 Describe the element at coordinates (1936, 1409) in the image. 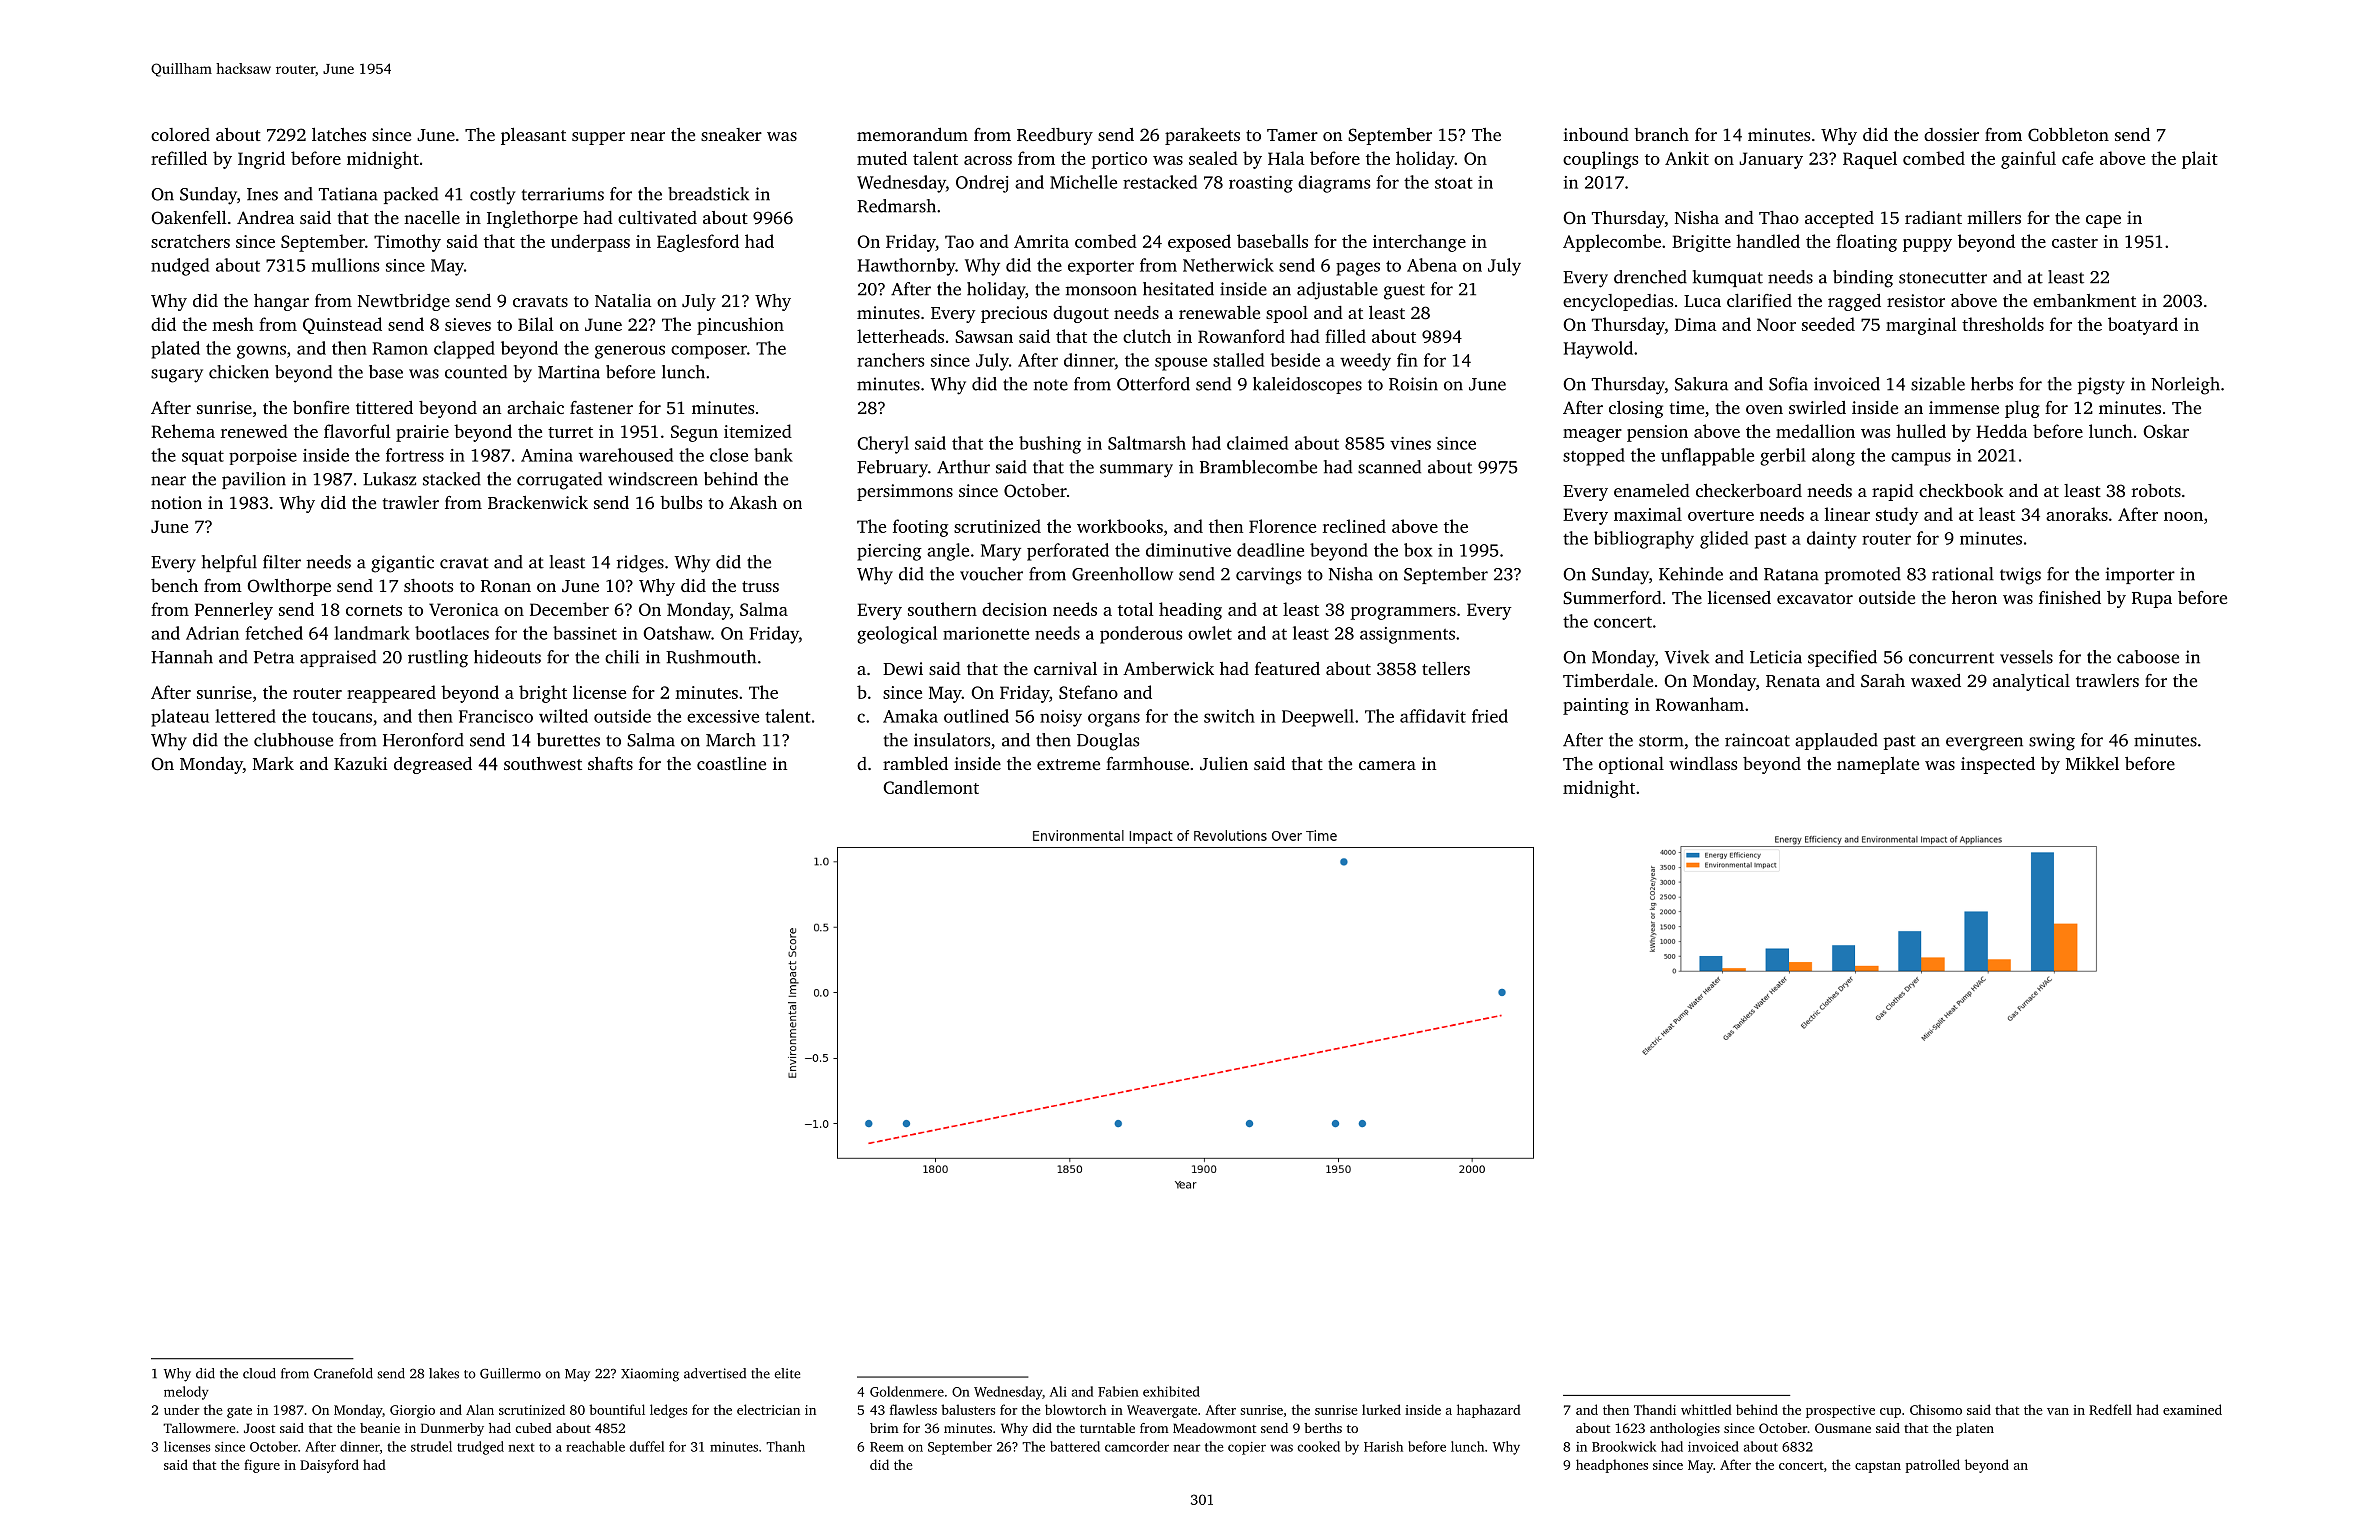

I see `Chisomo` at that location.
